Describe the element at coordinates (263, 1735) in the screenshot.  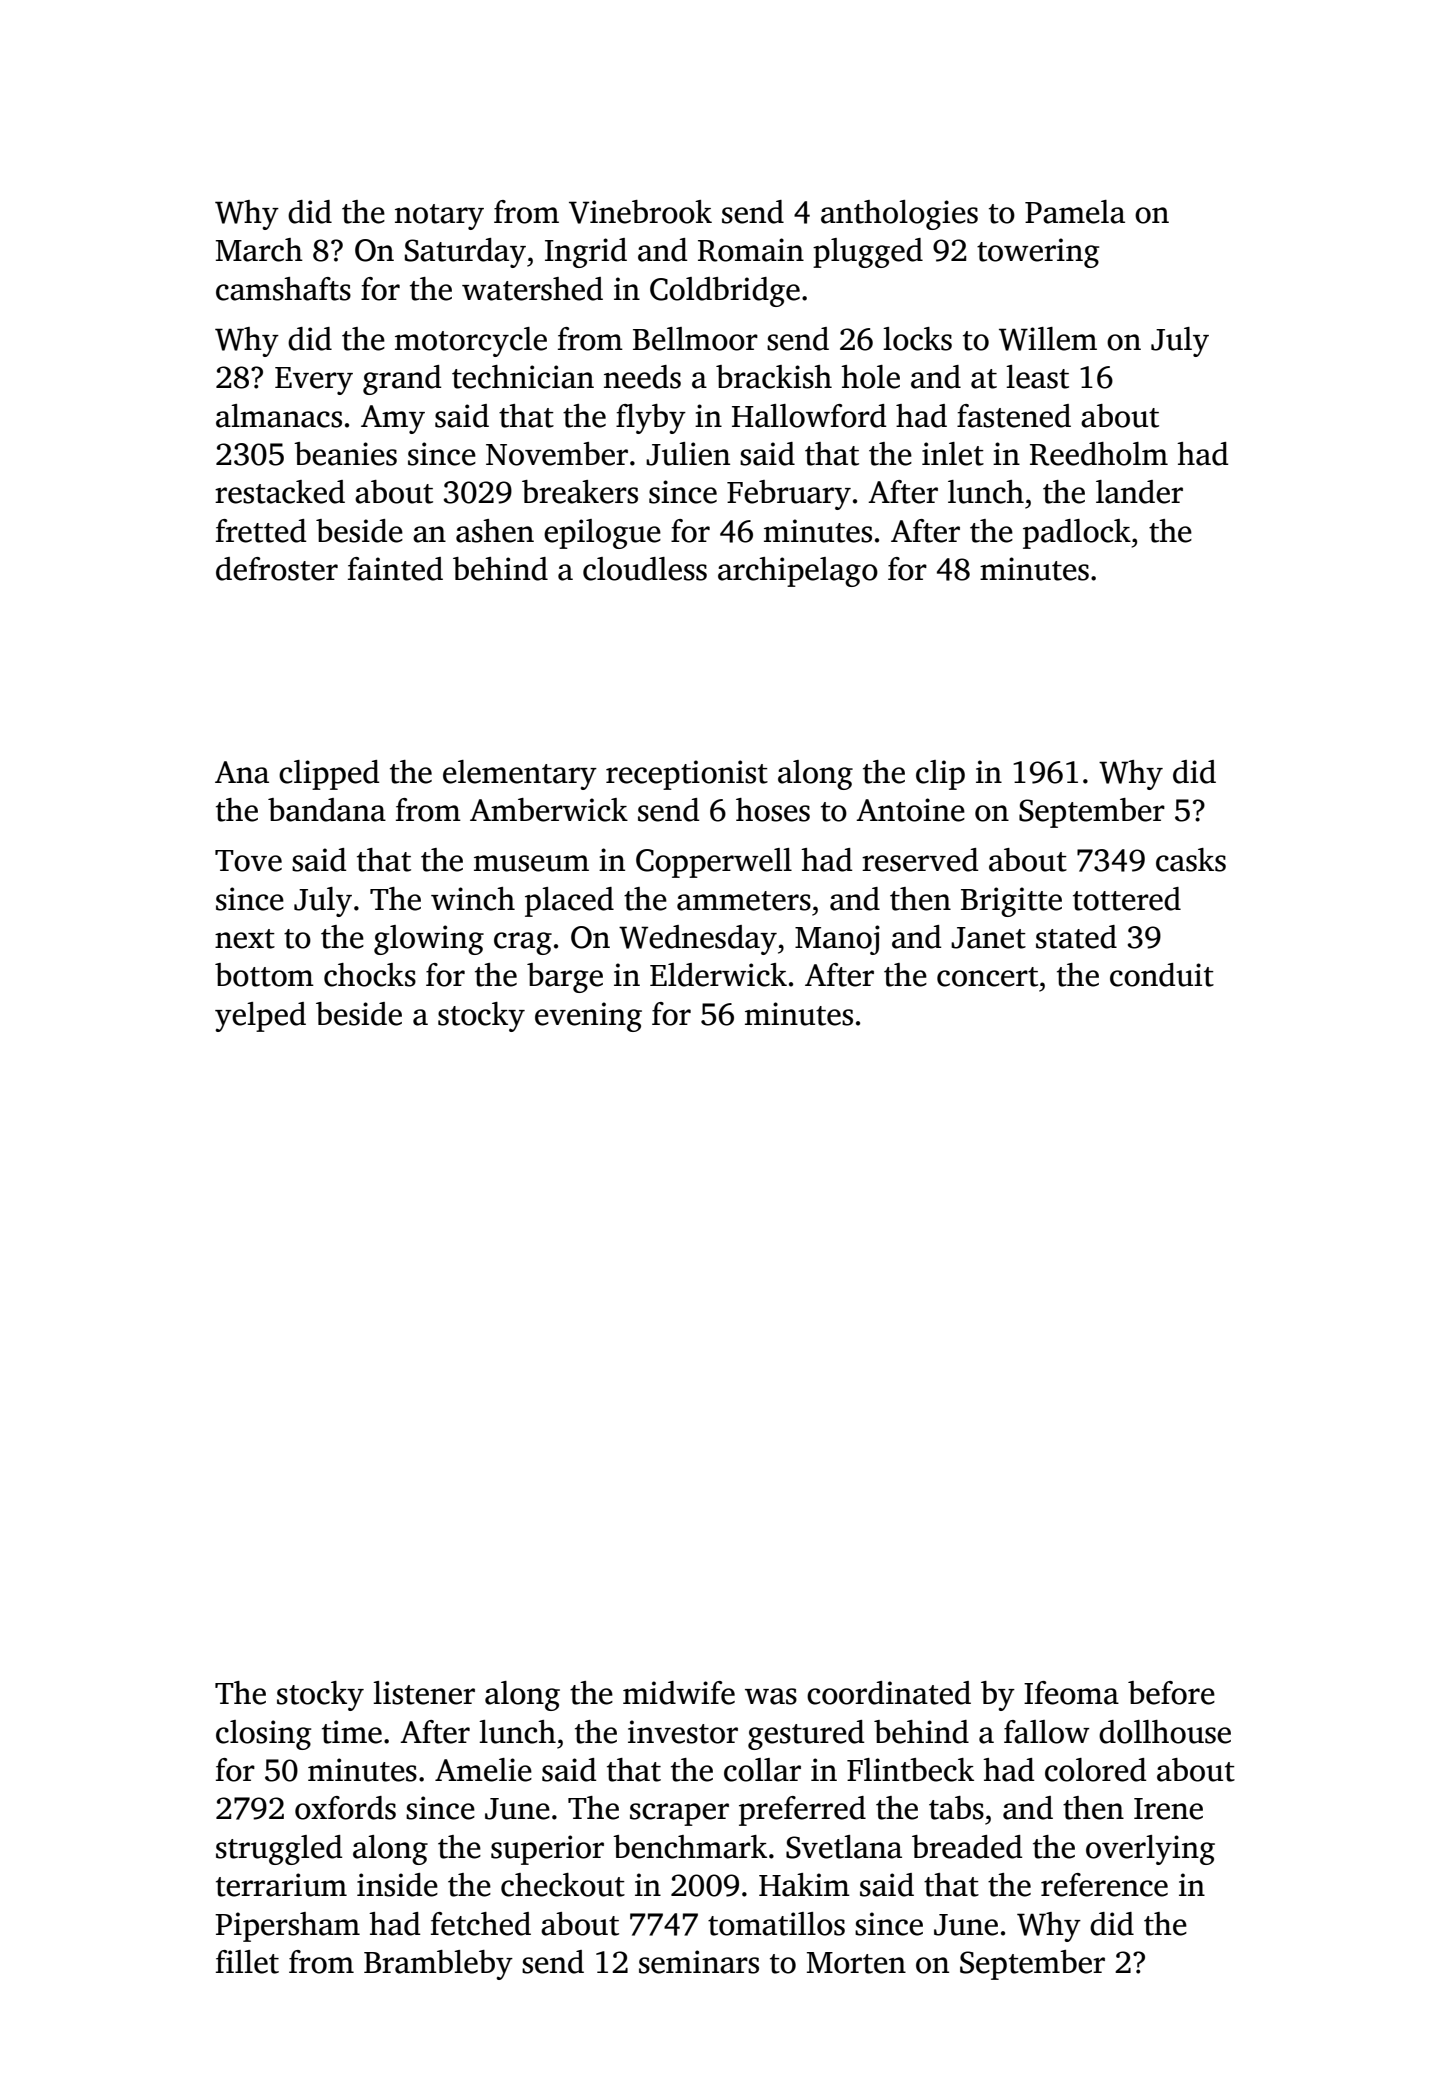
I see `closing` at that location.
